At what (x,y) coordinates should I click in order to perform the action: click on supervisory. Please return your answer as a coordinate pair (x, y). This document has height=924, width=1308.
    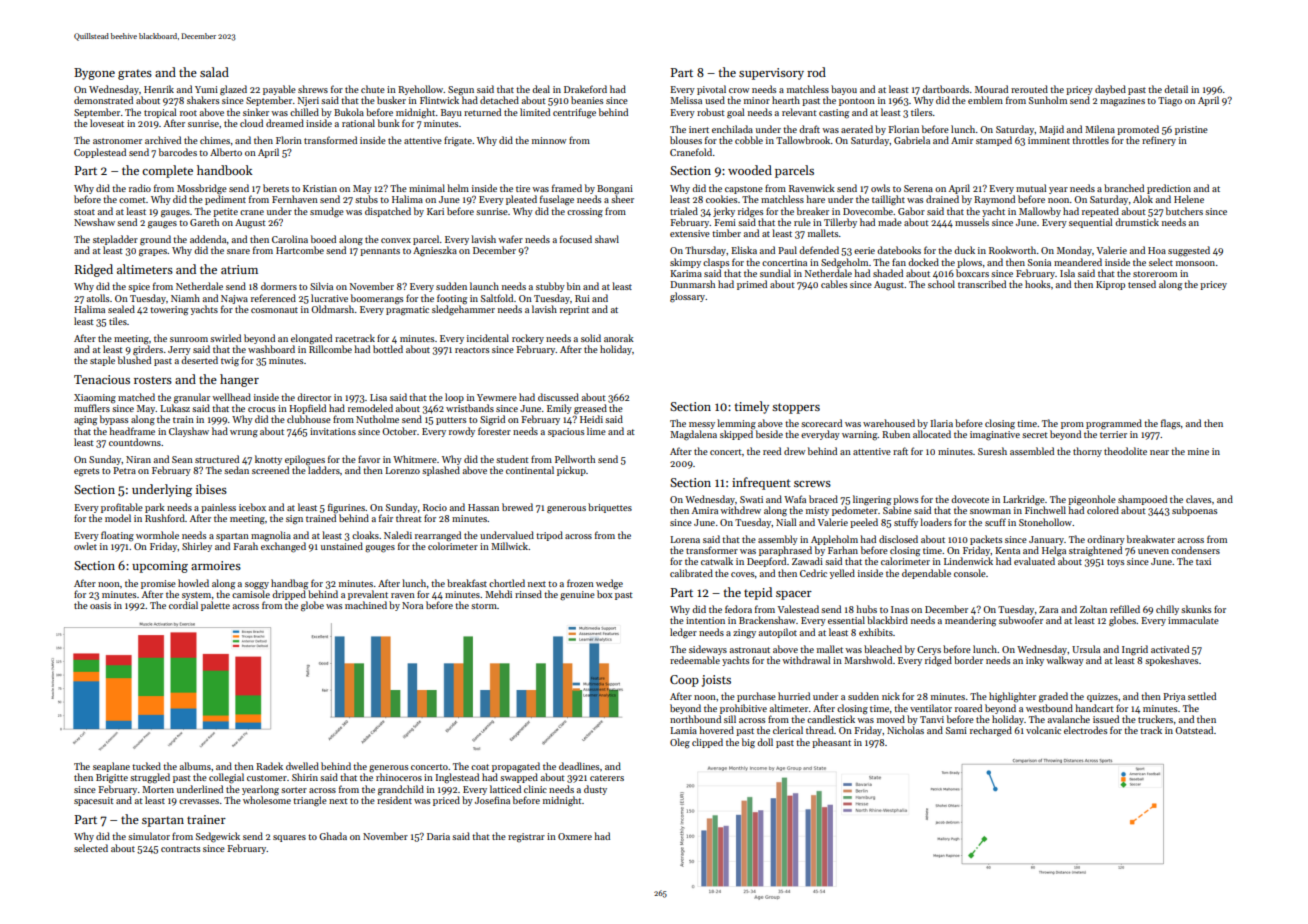
    Looking at the image, I should click on (771, 74).
